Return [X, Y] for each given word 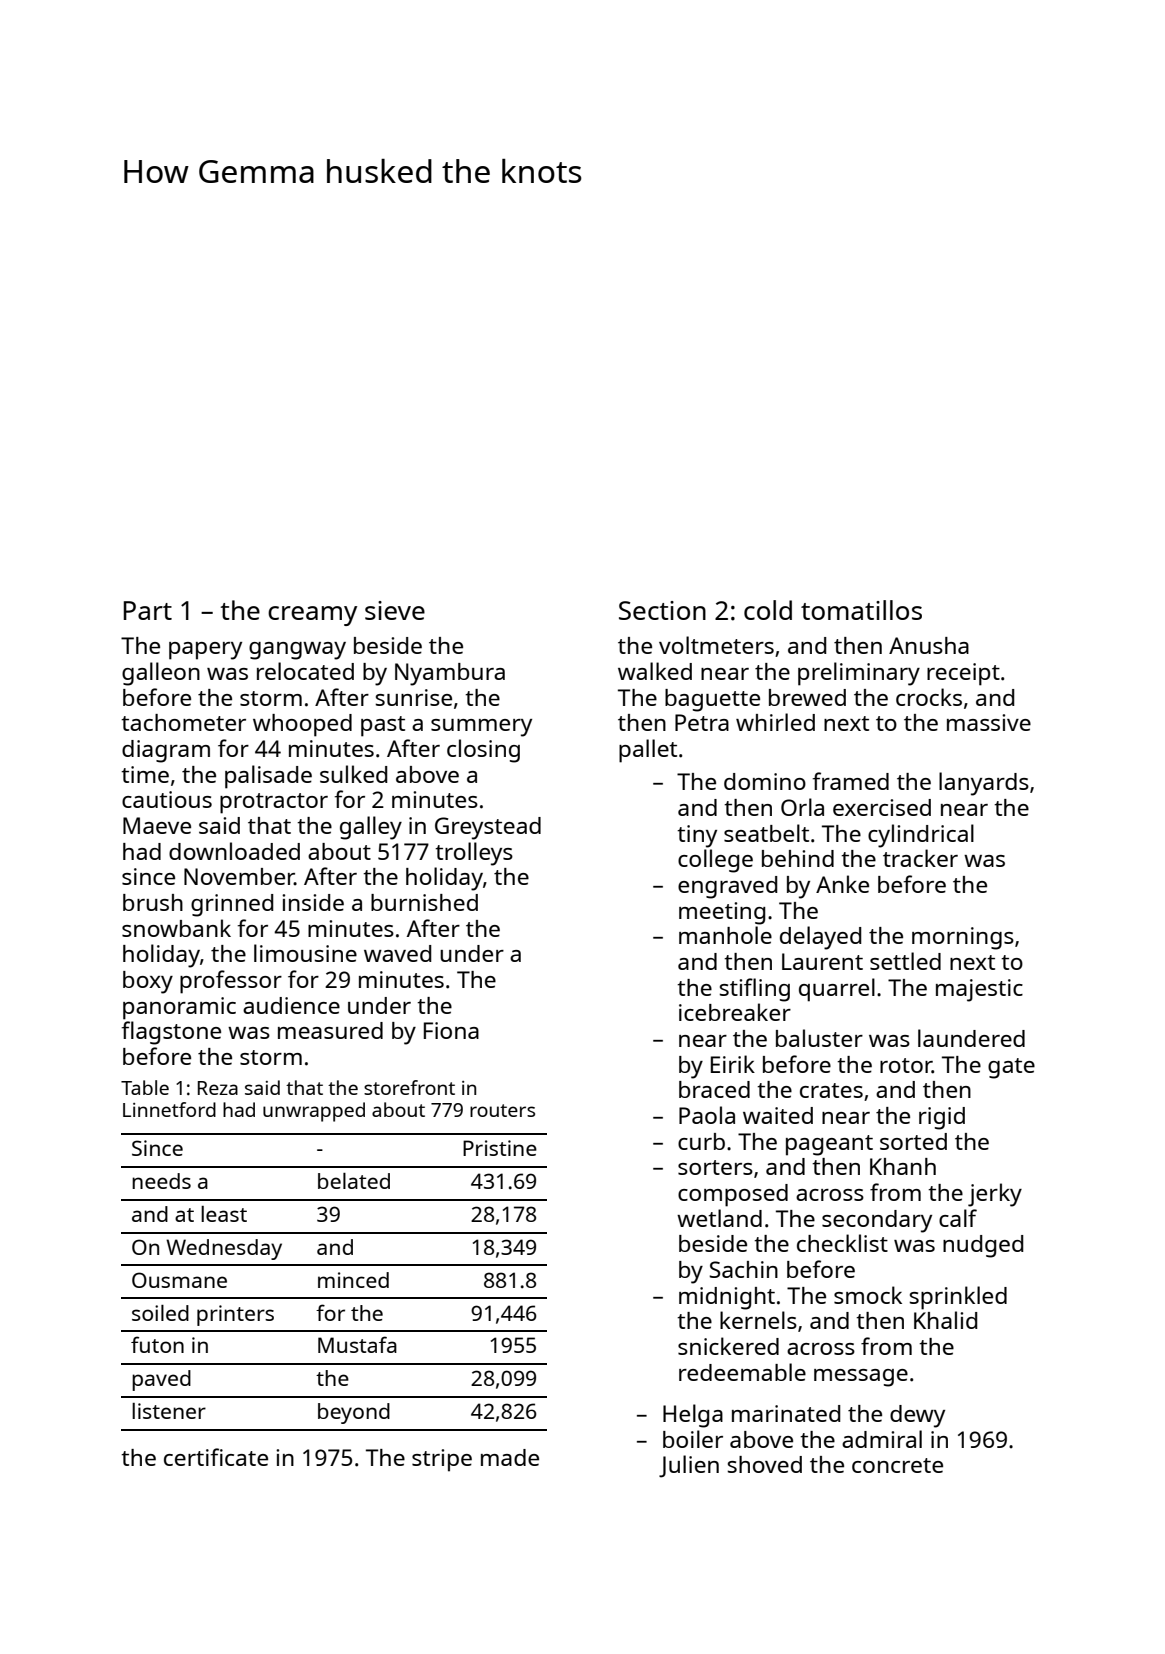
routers [502, 1110]
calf [958, 1218]
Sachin [743, 1269]
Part [148, 610]
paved [161, 1380]
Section [662, 610]
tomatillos [861, 610]
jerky [995, 1195]
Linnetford [169, 1109]
